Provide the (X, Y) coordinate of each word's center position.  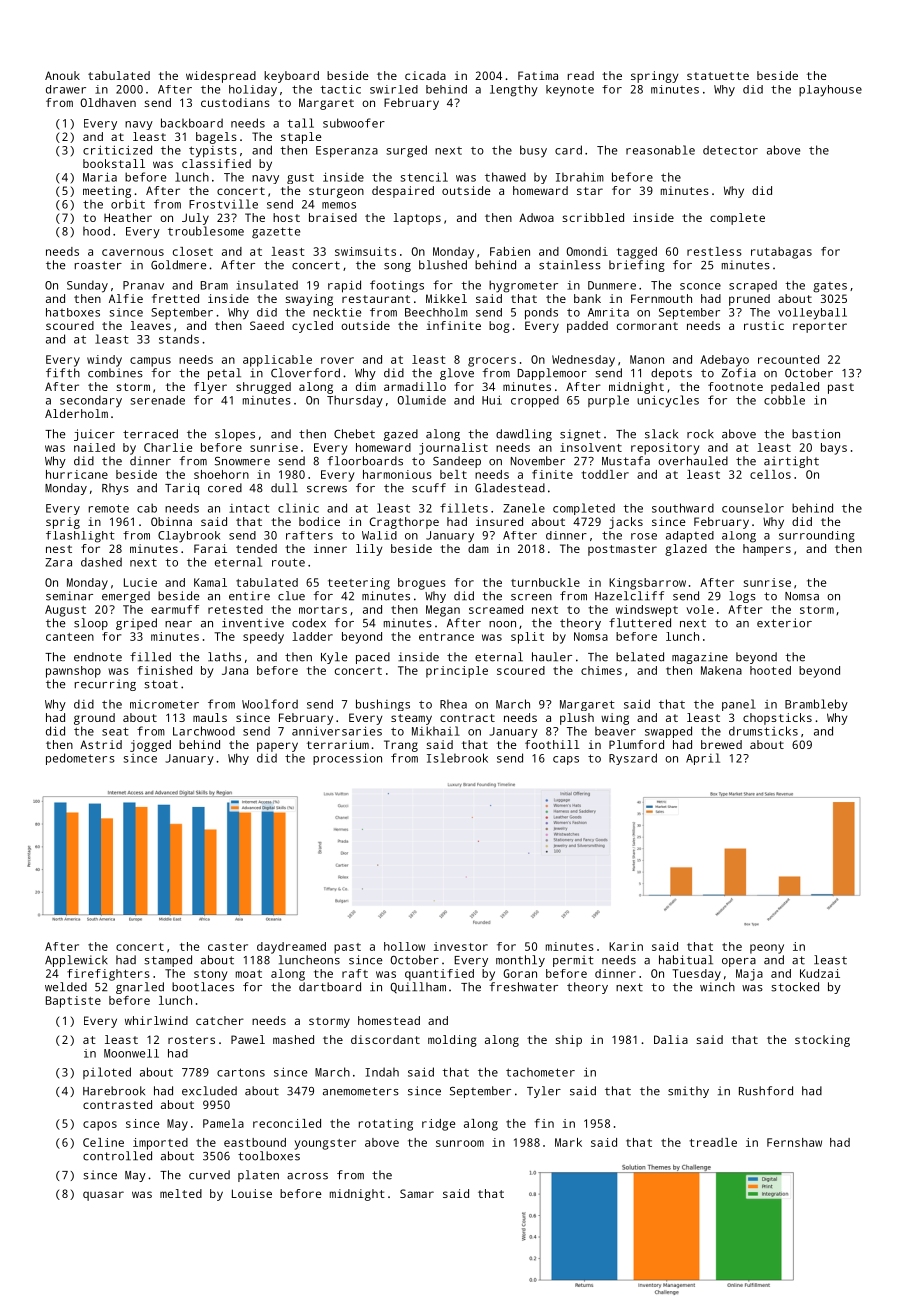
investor (460, 946)
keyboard (291, 77)
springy (655, 77)
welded (66, 987)
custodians (235, 102)
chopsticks (777, 719)
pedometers (80, 759)
